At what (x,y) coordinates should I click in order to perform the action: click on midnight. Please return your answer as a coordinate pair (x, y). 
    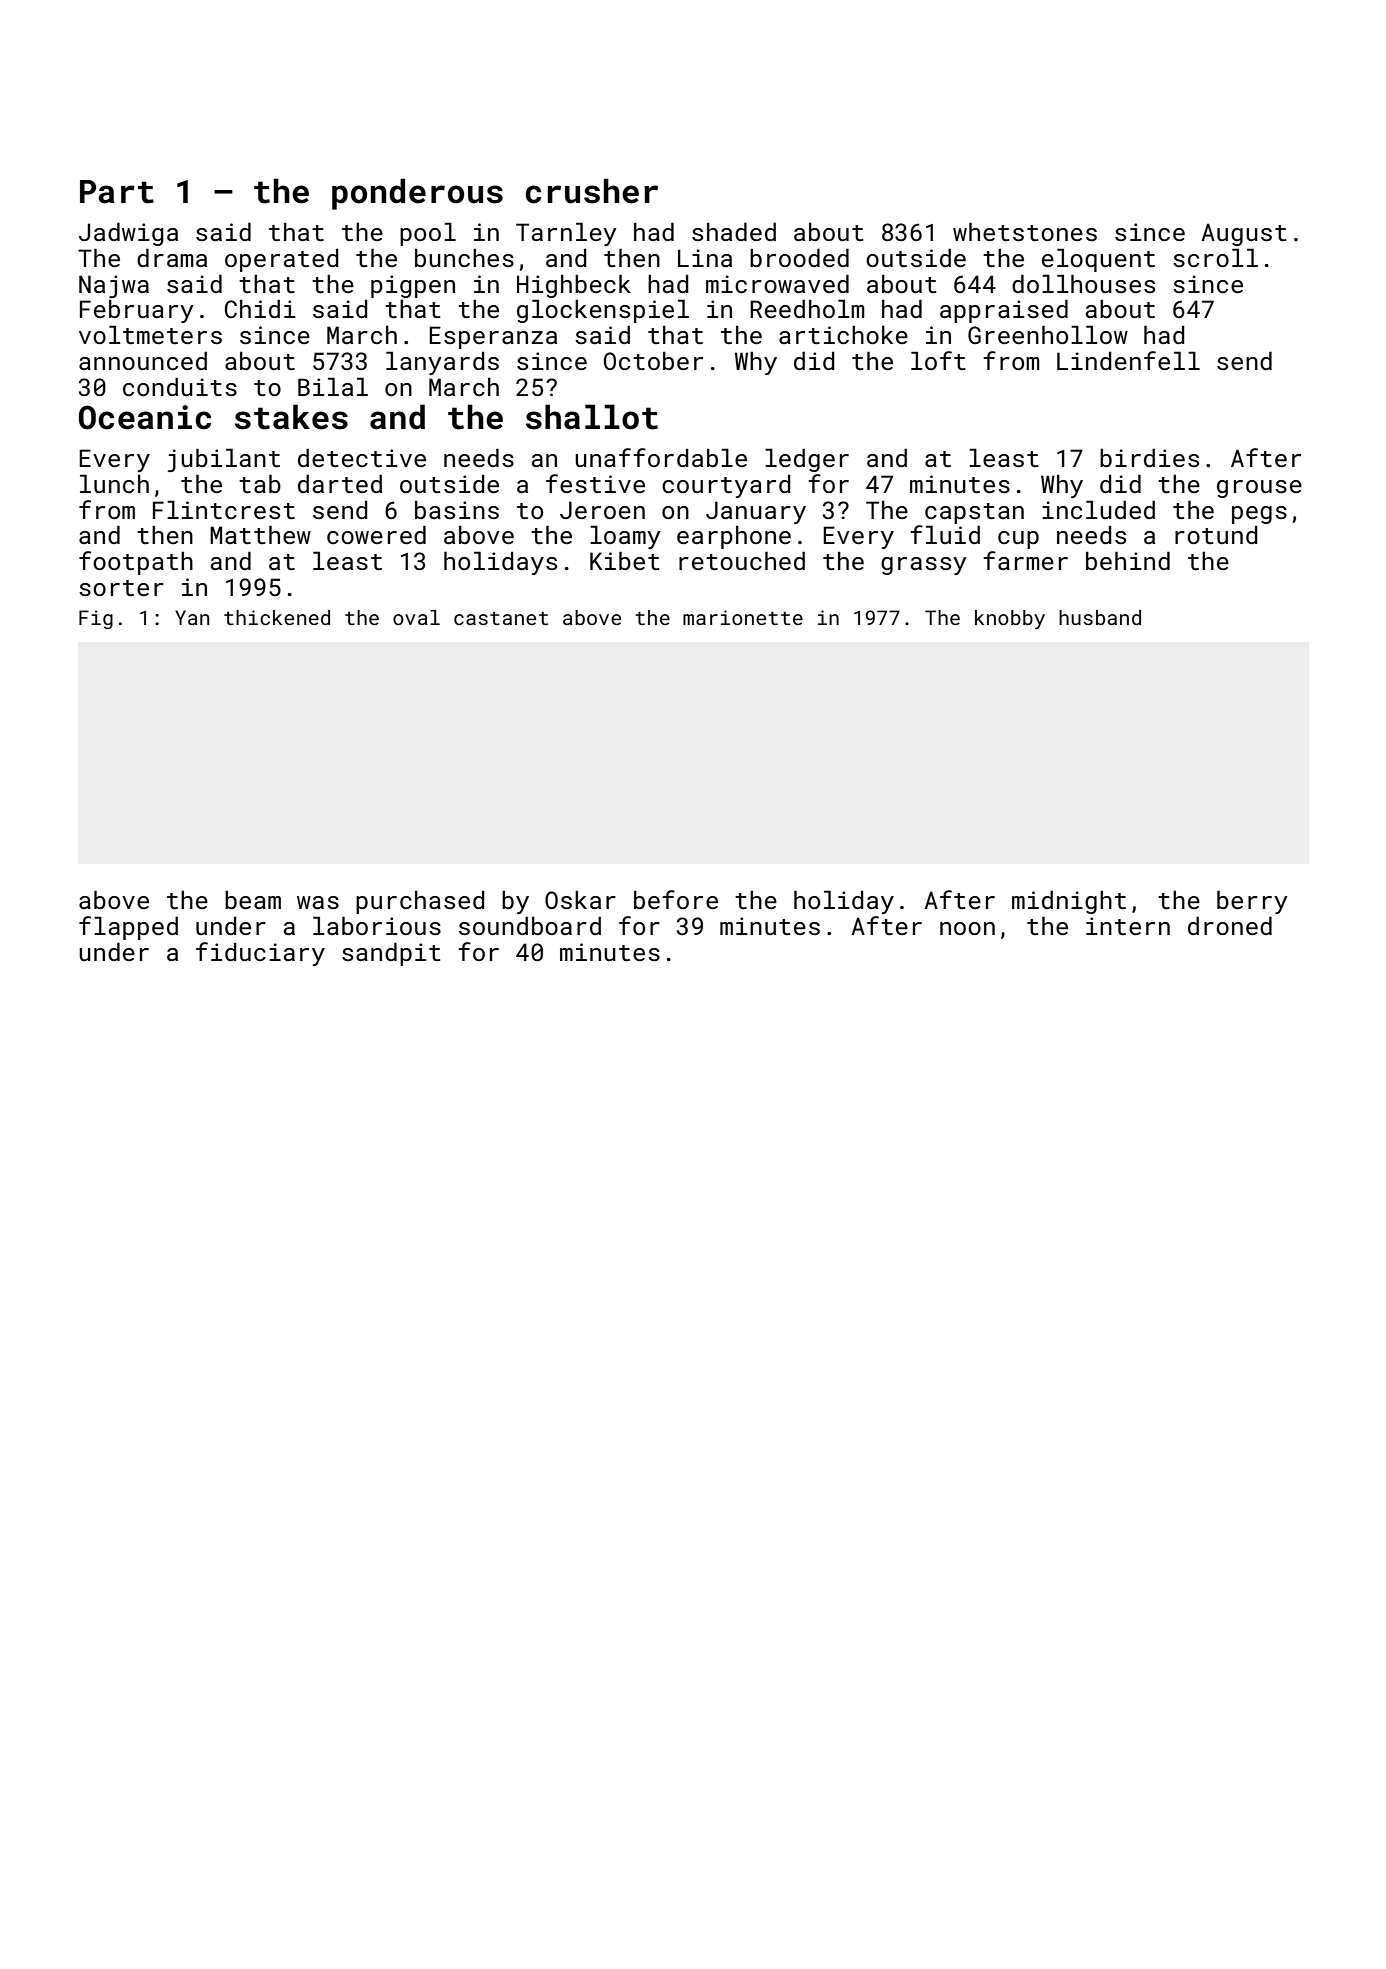
    Looking at the image, I should click on (1069, 902).
